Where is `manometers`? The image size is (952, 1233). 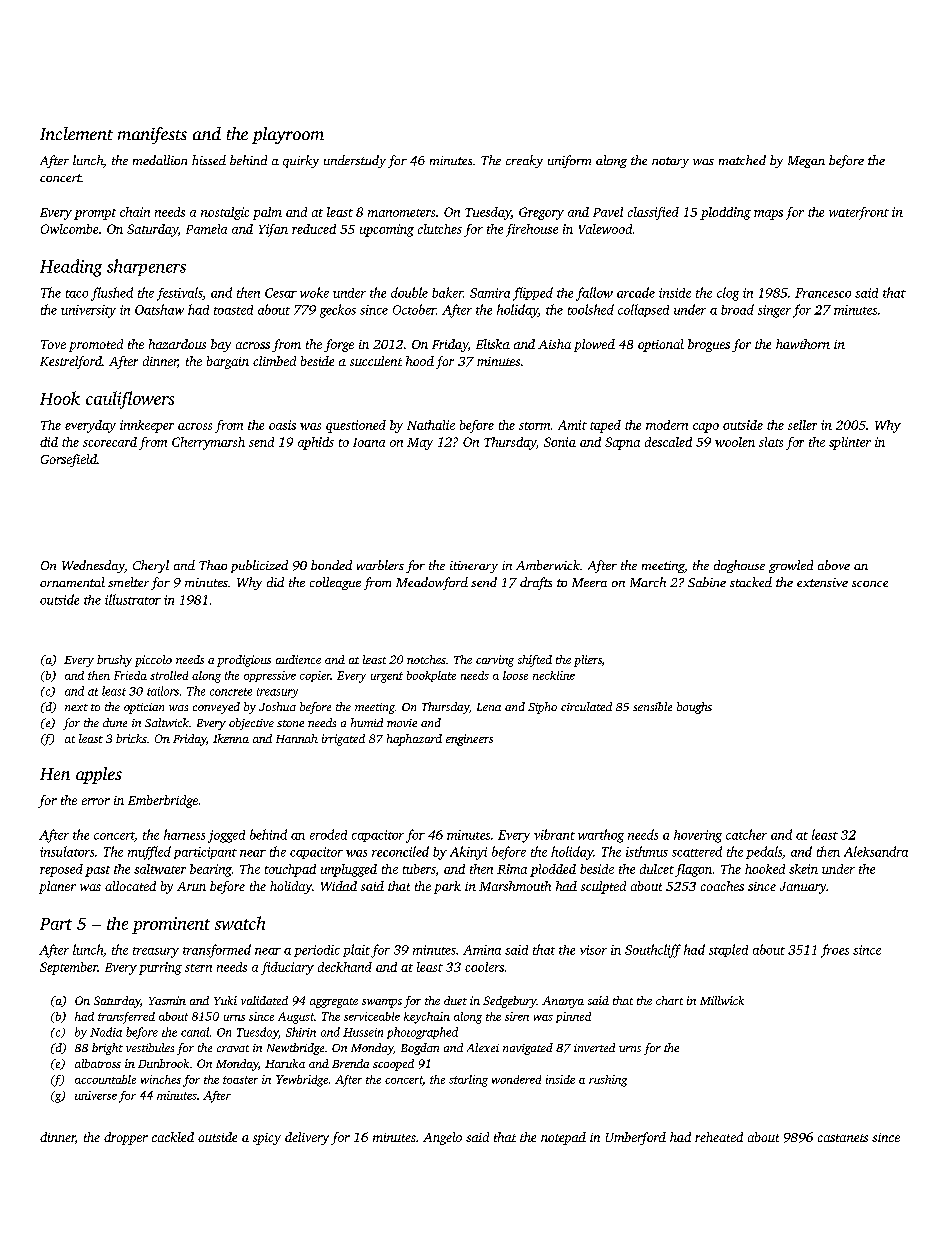 manometers is located at coordinates (401, 213).
